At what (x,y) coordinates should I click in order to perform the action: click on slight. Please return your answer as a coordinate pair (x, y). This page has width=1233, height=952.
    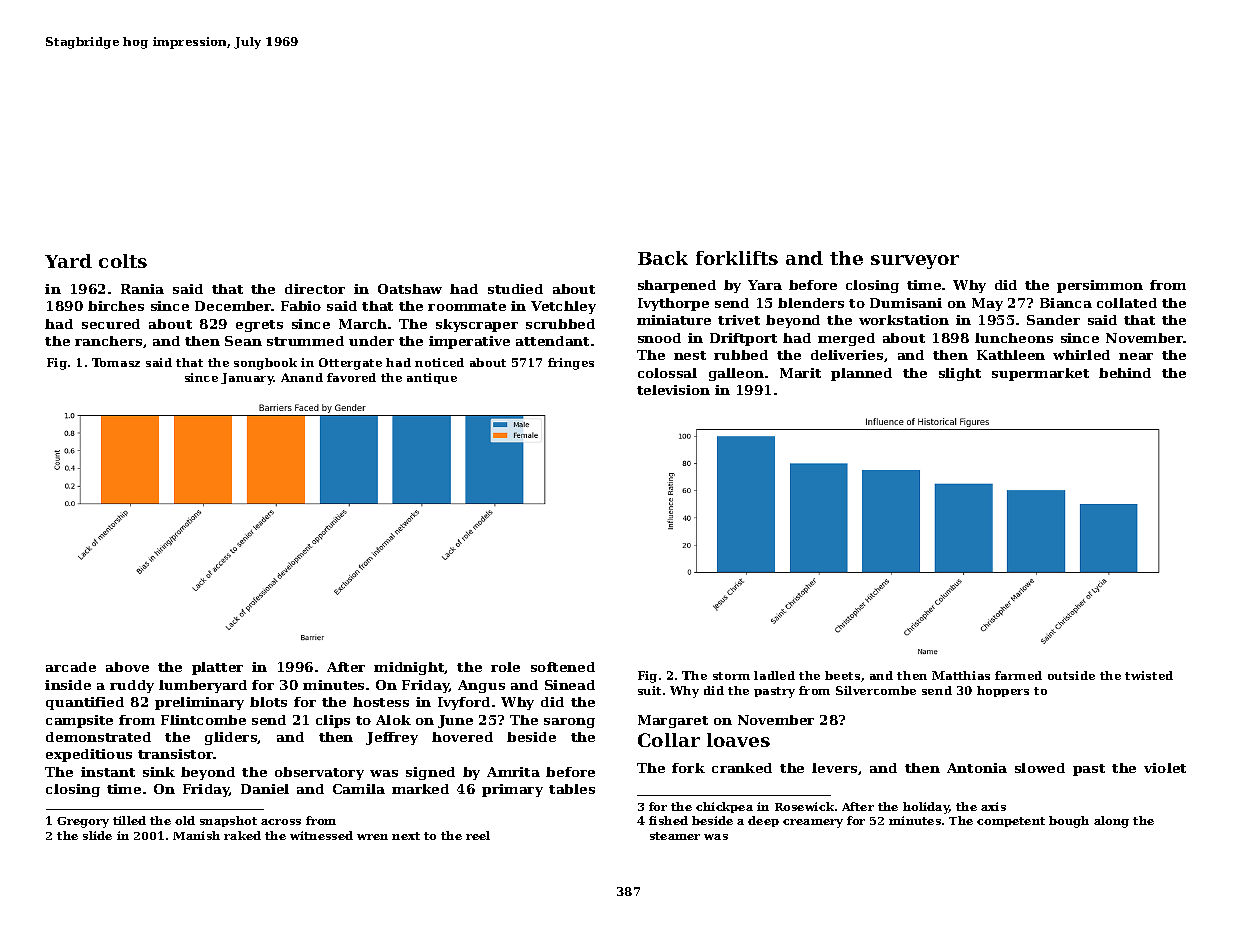
    Looking at the image, I should click on (960, 374).
